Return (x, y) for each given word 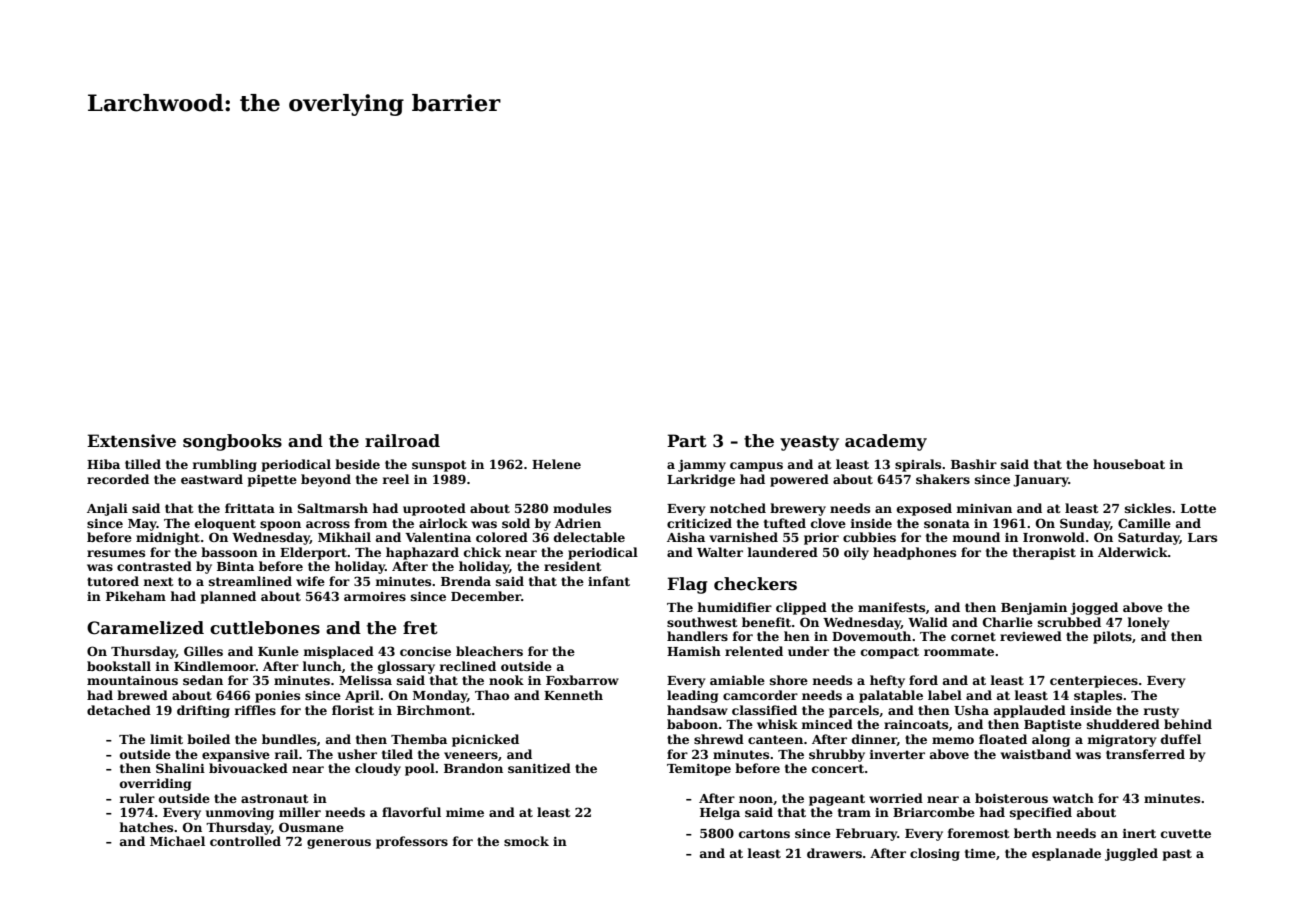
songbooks (232, 442)
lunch (322, 666)
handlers (697, 636)
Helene (556, 464)
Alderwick (1133, 552)
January (1041, 481)
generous (339, 844)
